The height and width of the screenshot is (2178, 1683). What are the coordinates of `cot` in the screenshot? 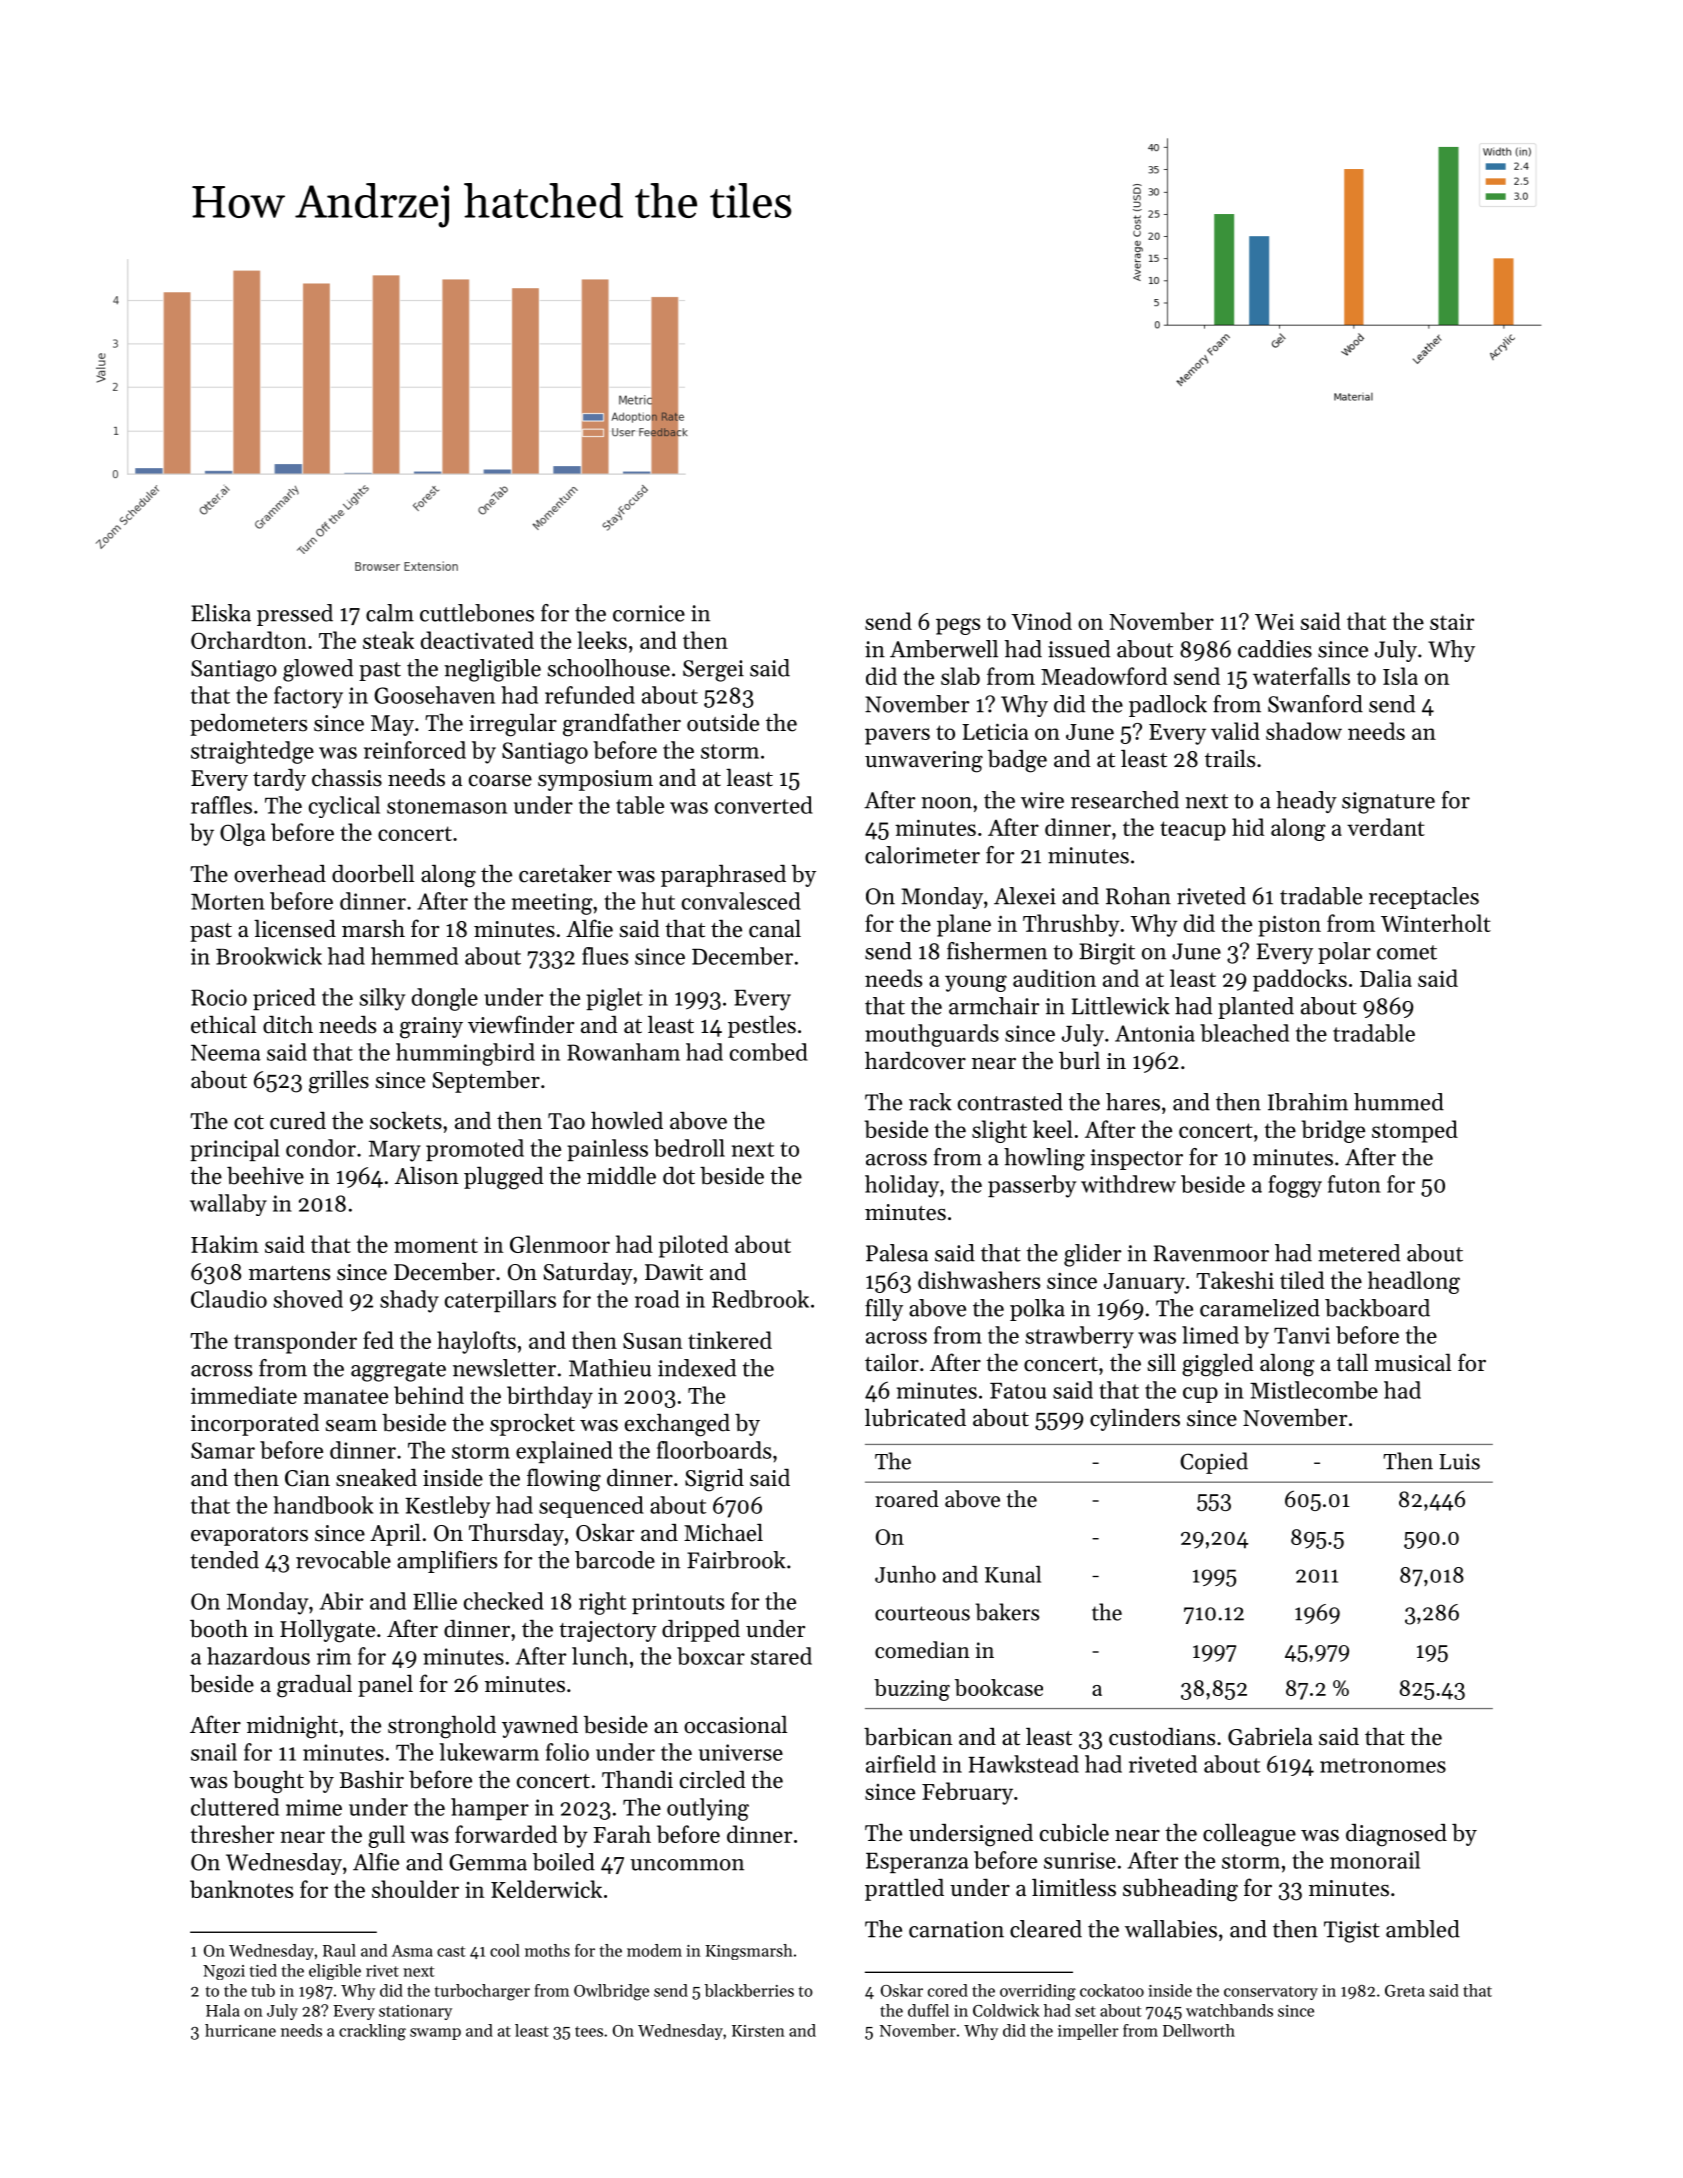 It's located at (249, 1122).
